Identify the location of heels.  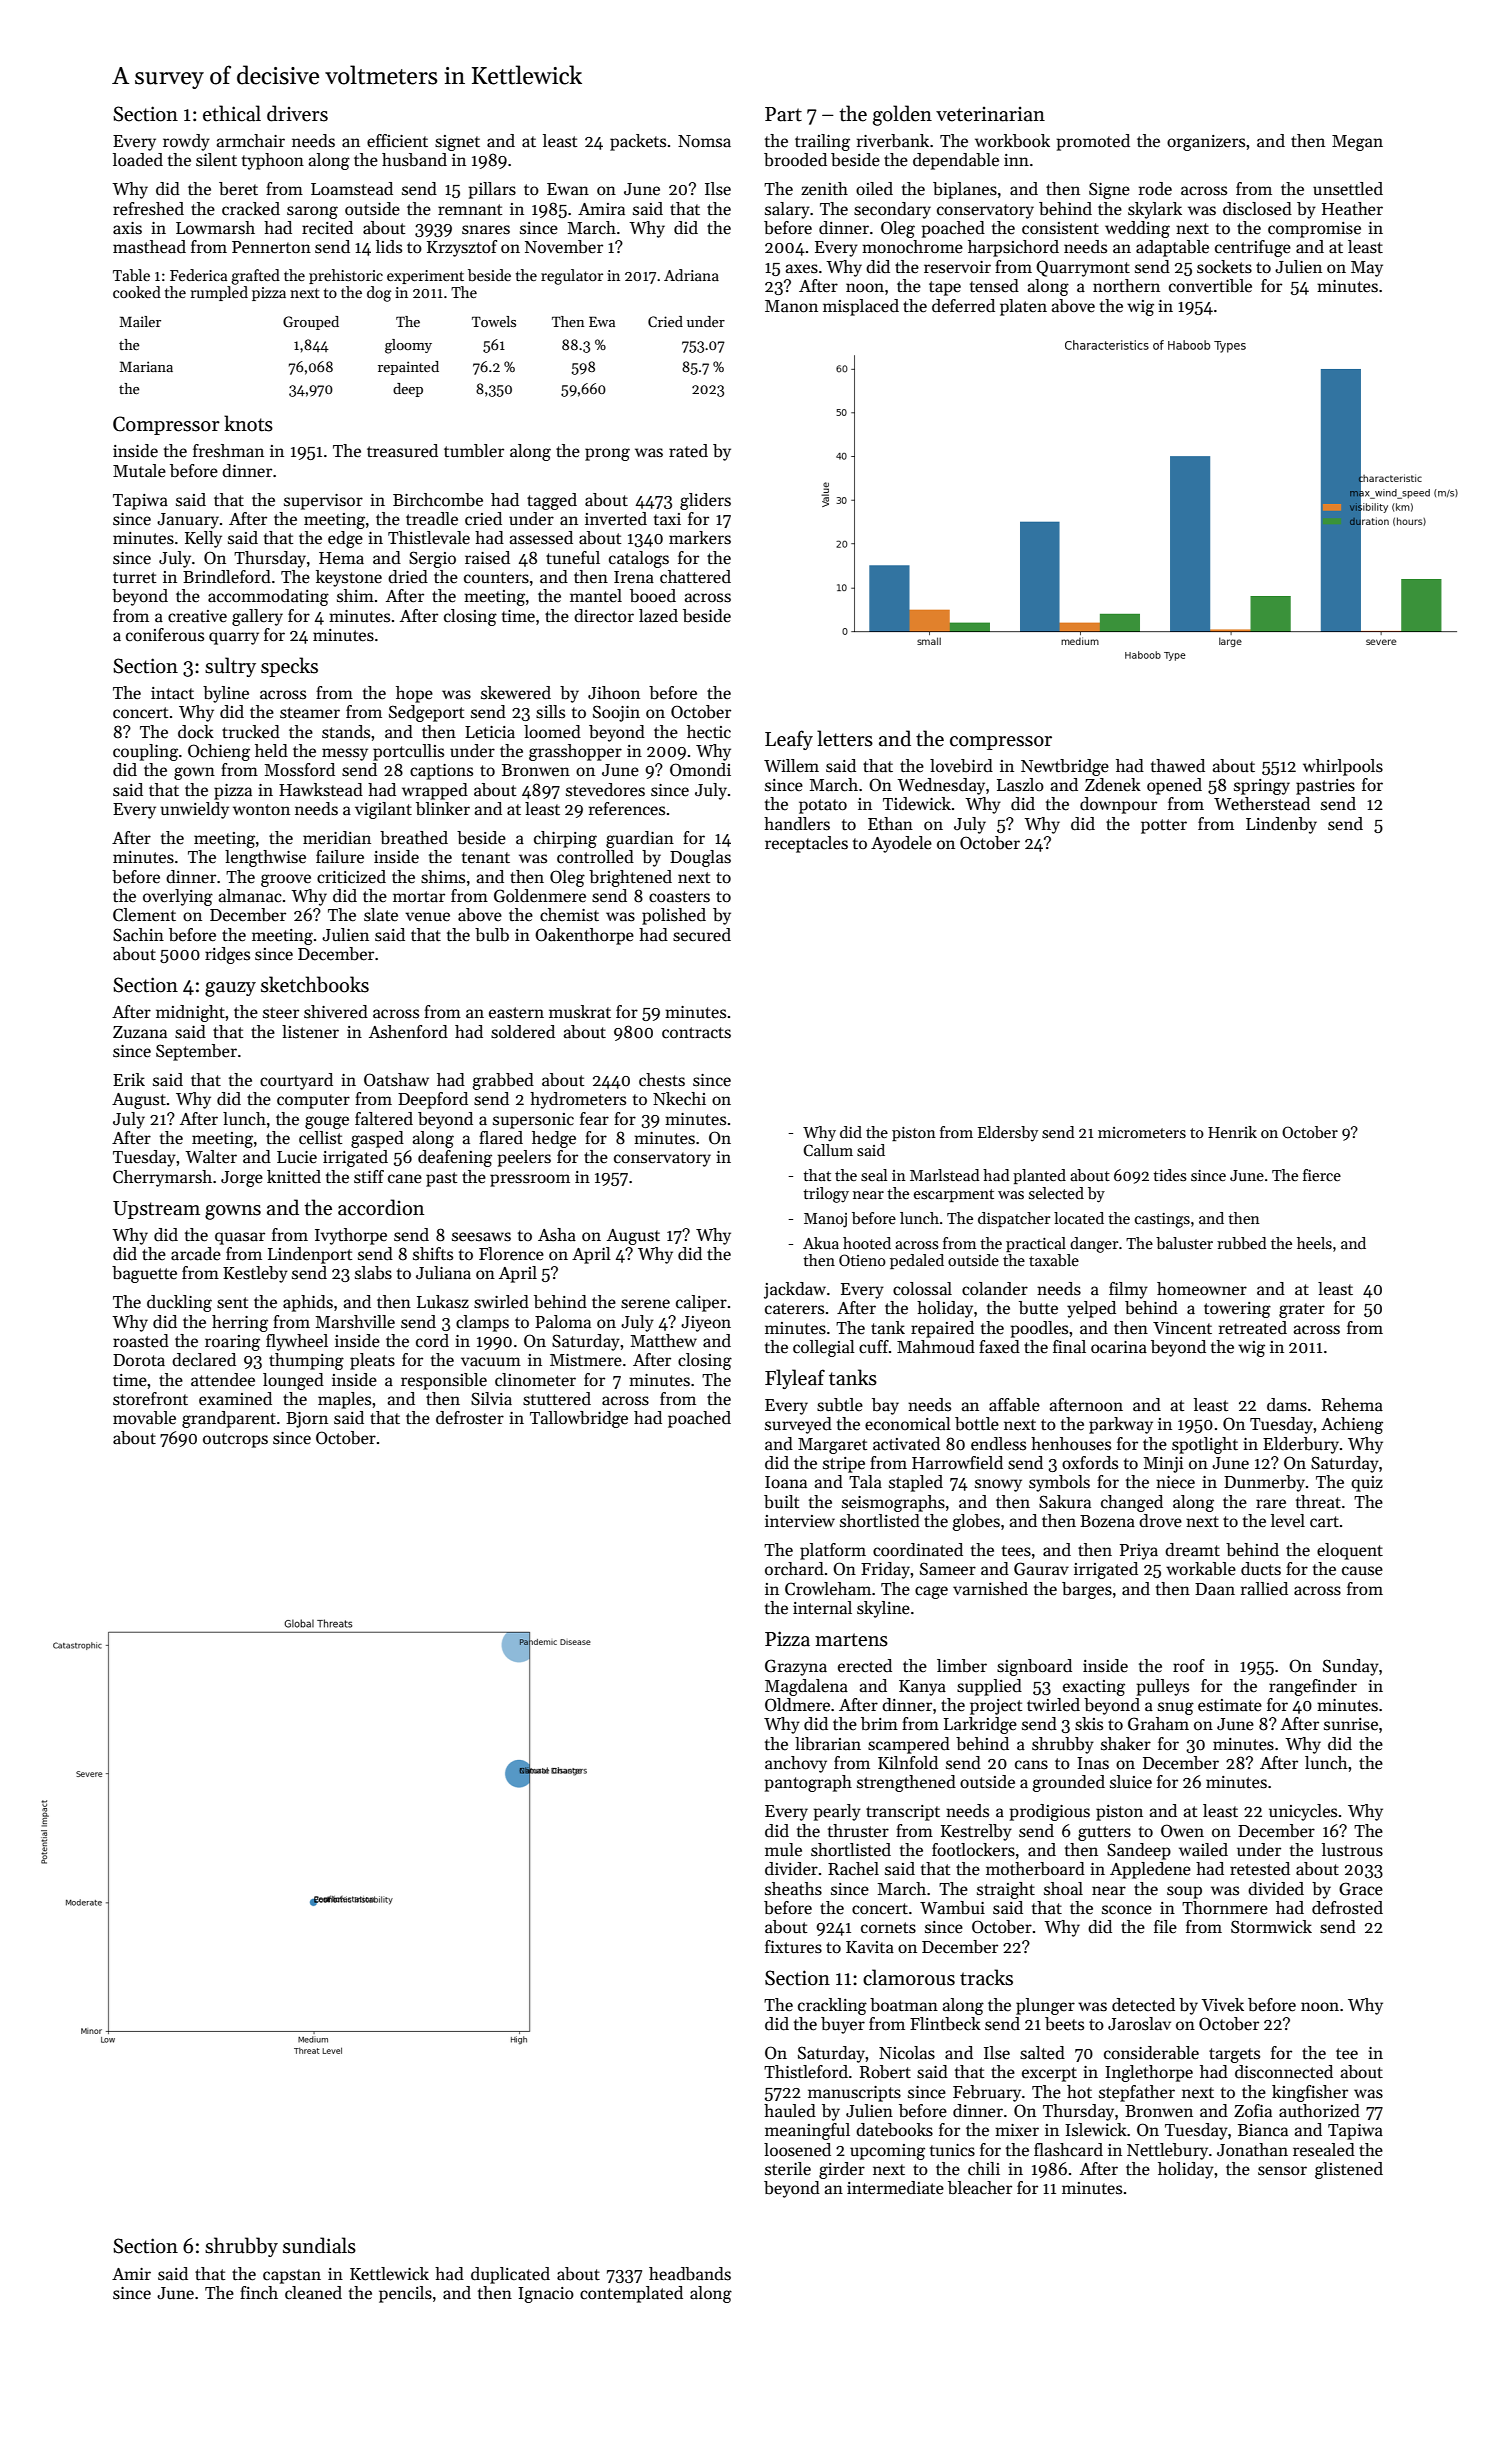
(1314, 1243).
